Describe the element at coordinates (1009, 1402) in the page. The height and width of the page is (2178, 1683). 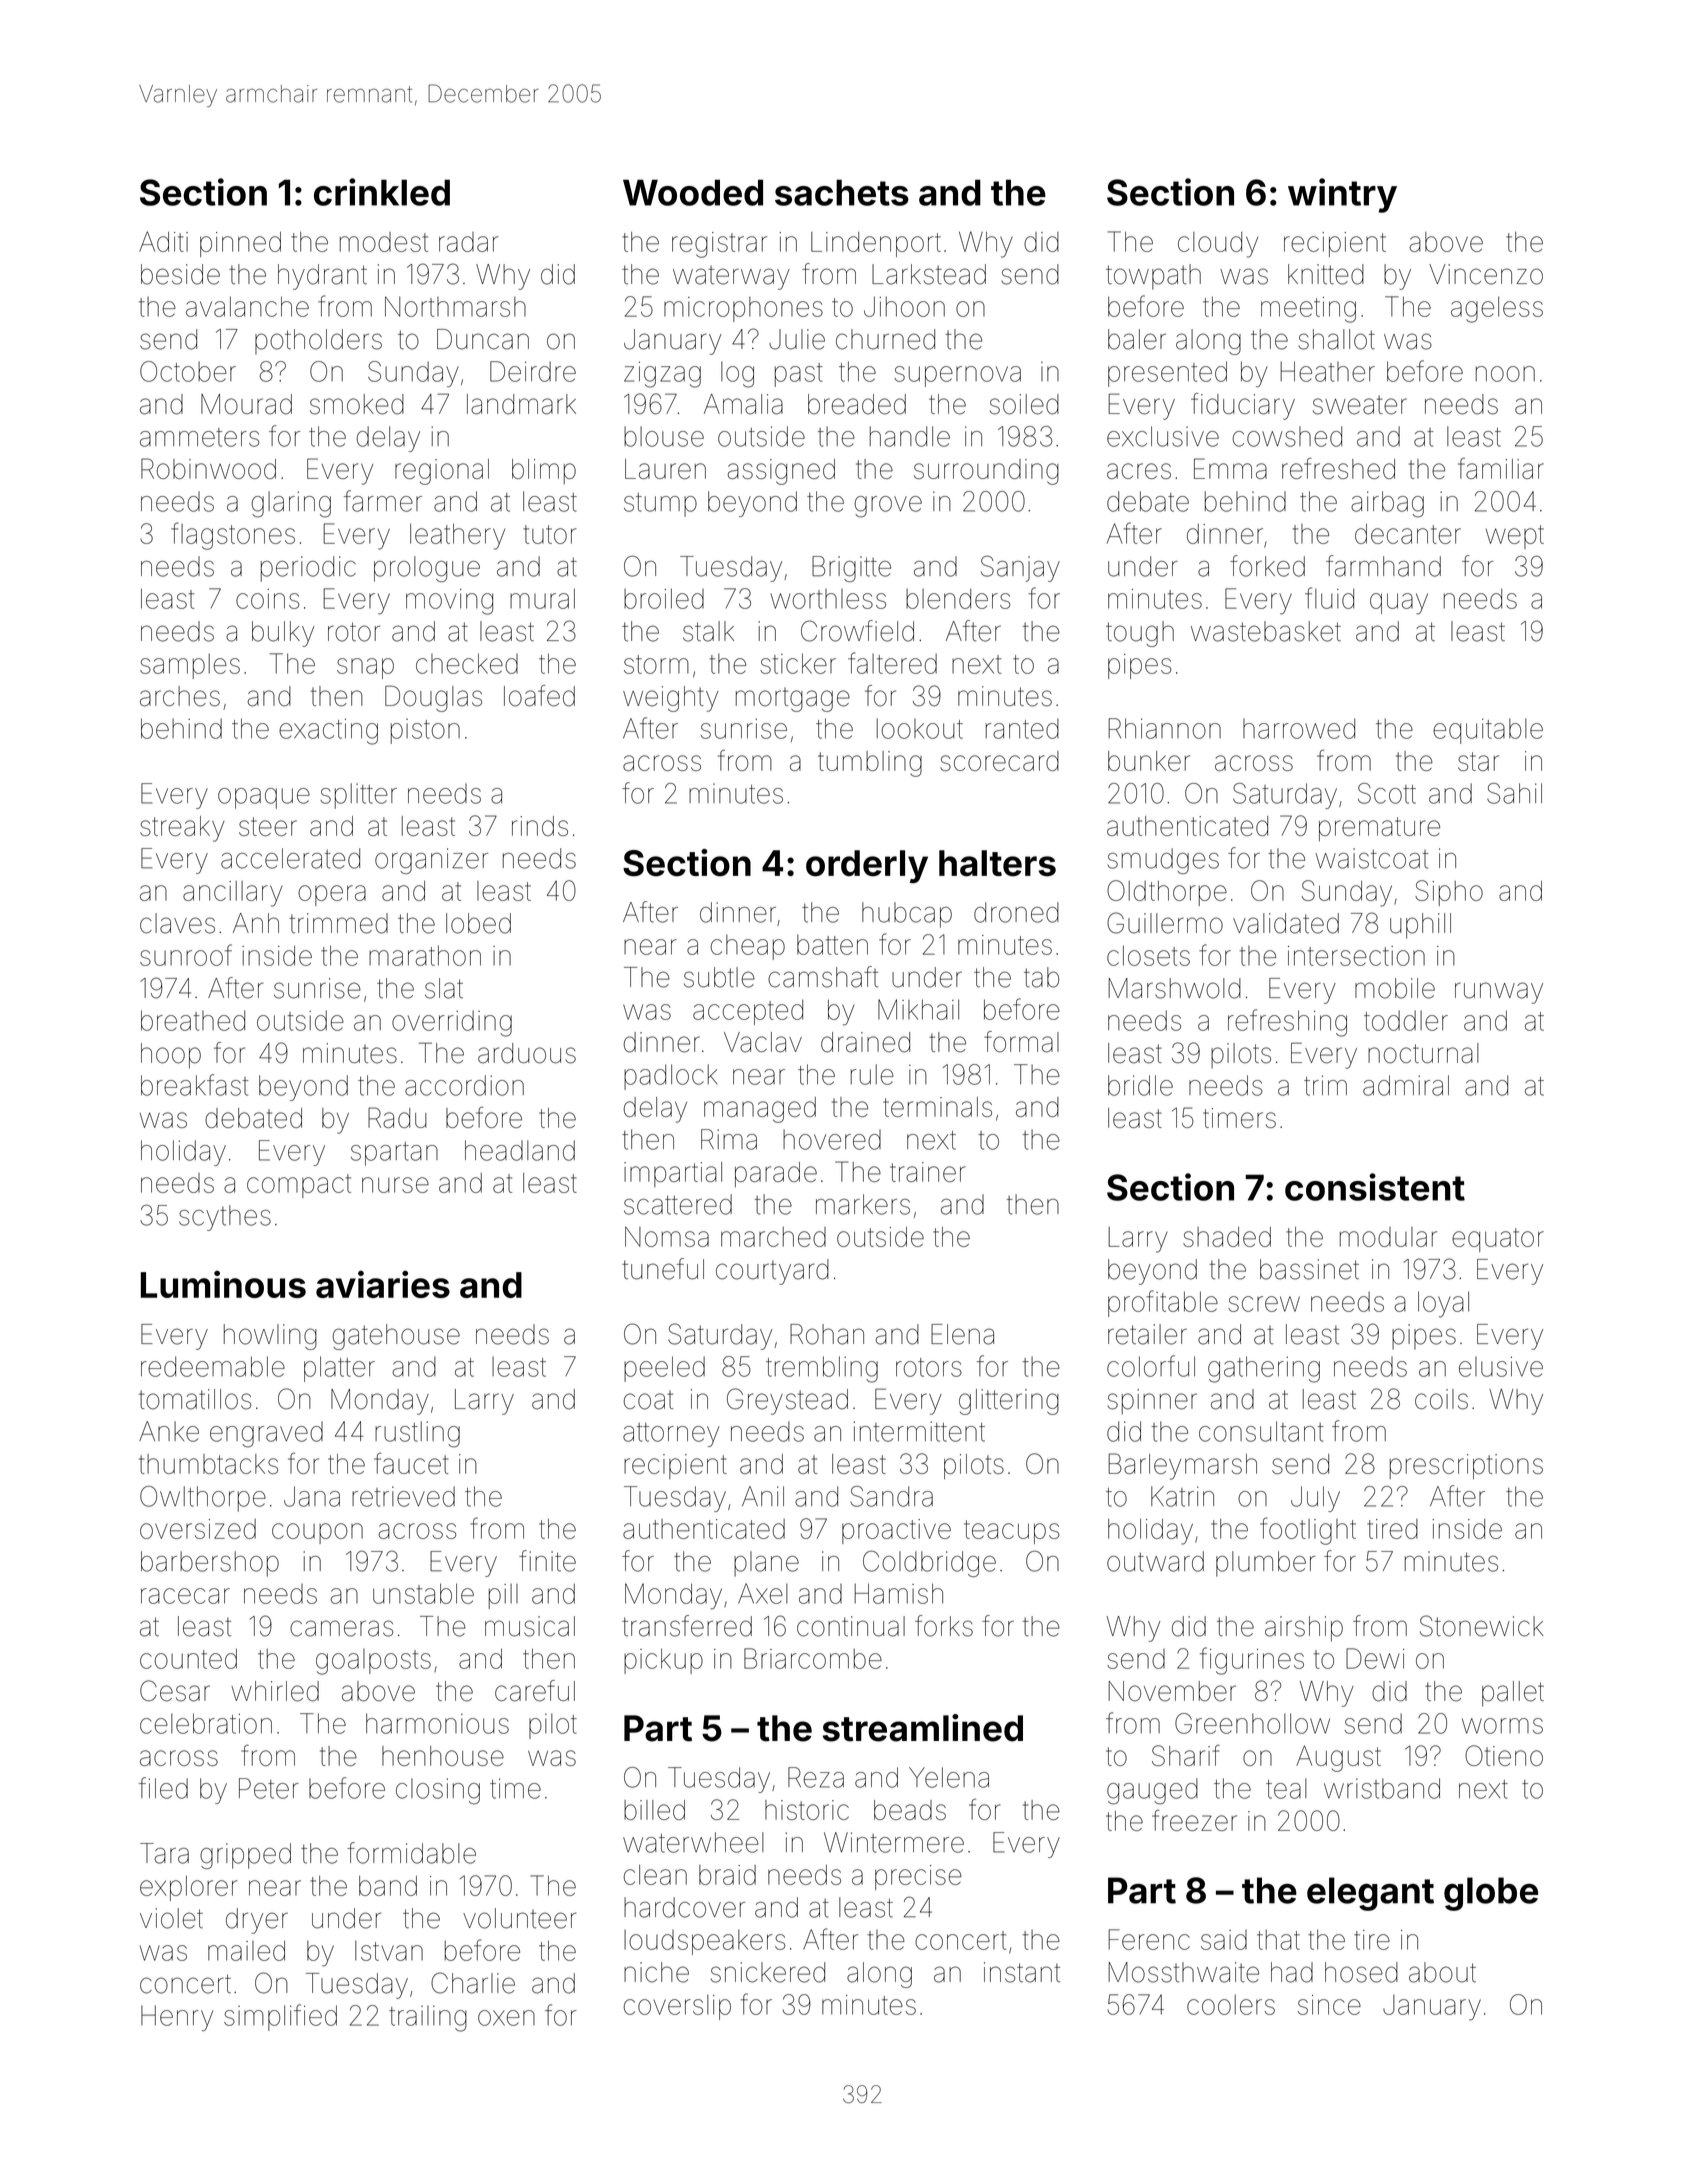
I see `glittering` at that location.
